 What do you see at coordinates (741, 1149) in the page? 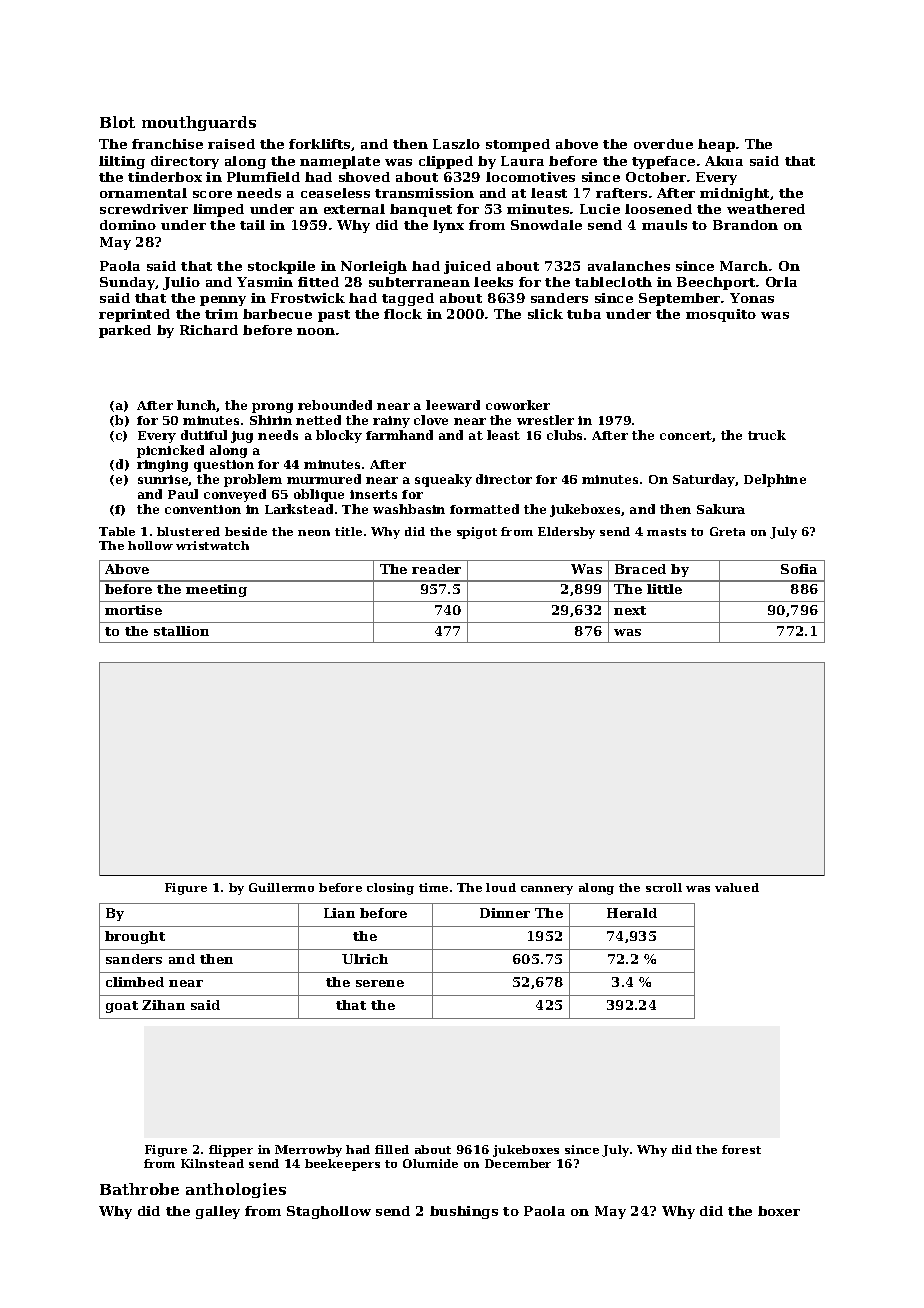
I see `forest` at bounding box center [741, 1149].
